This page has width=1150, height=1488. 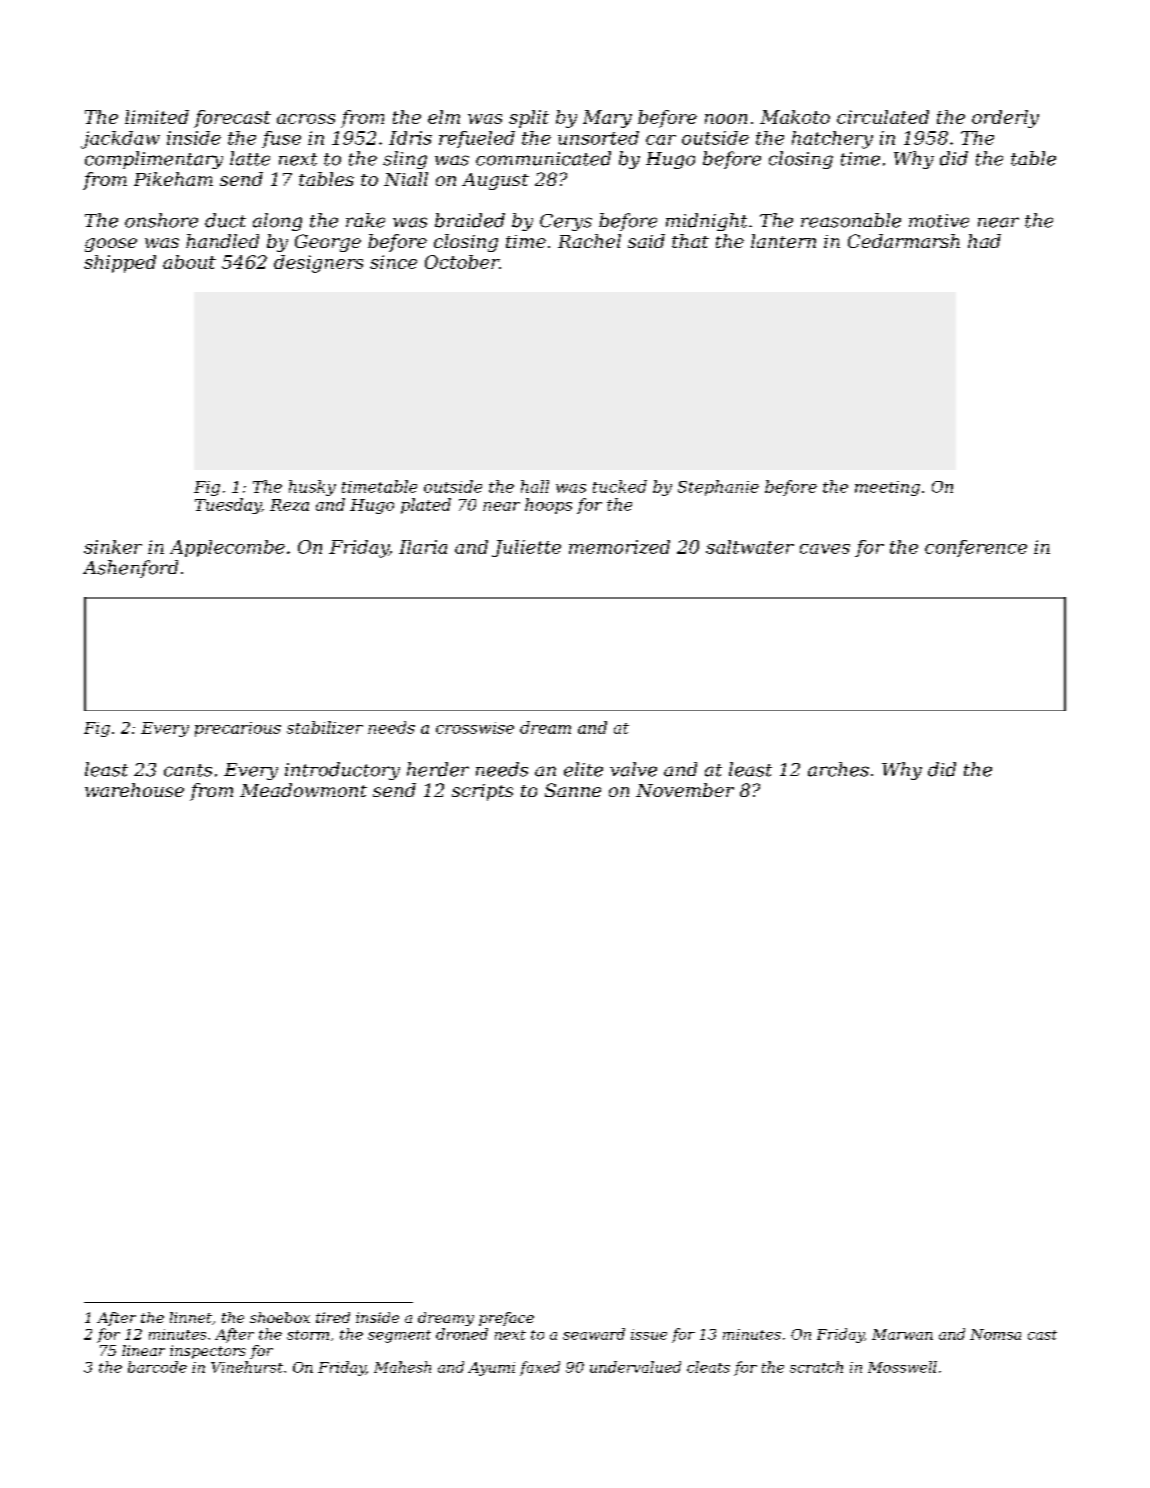 I want to click on midnight, so click(x=706, y=222).
